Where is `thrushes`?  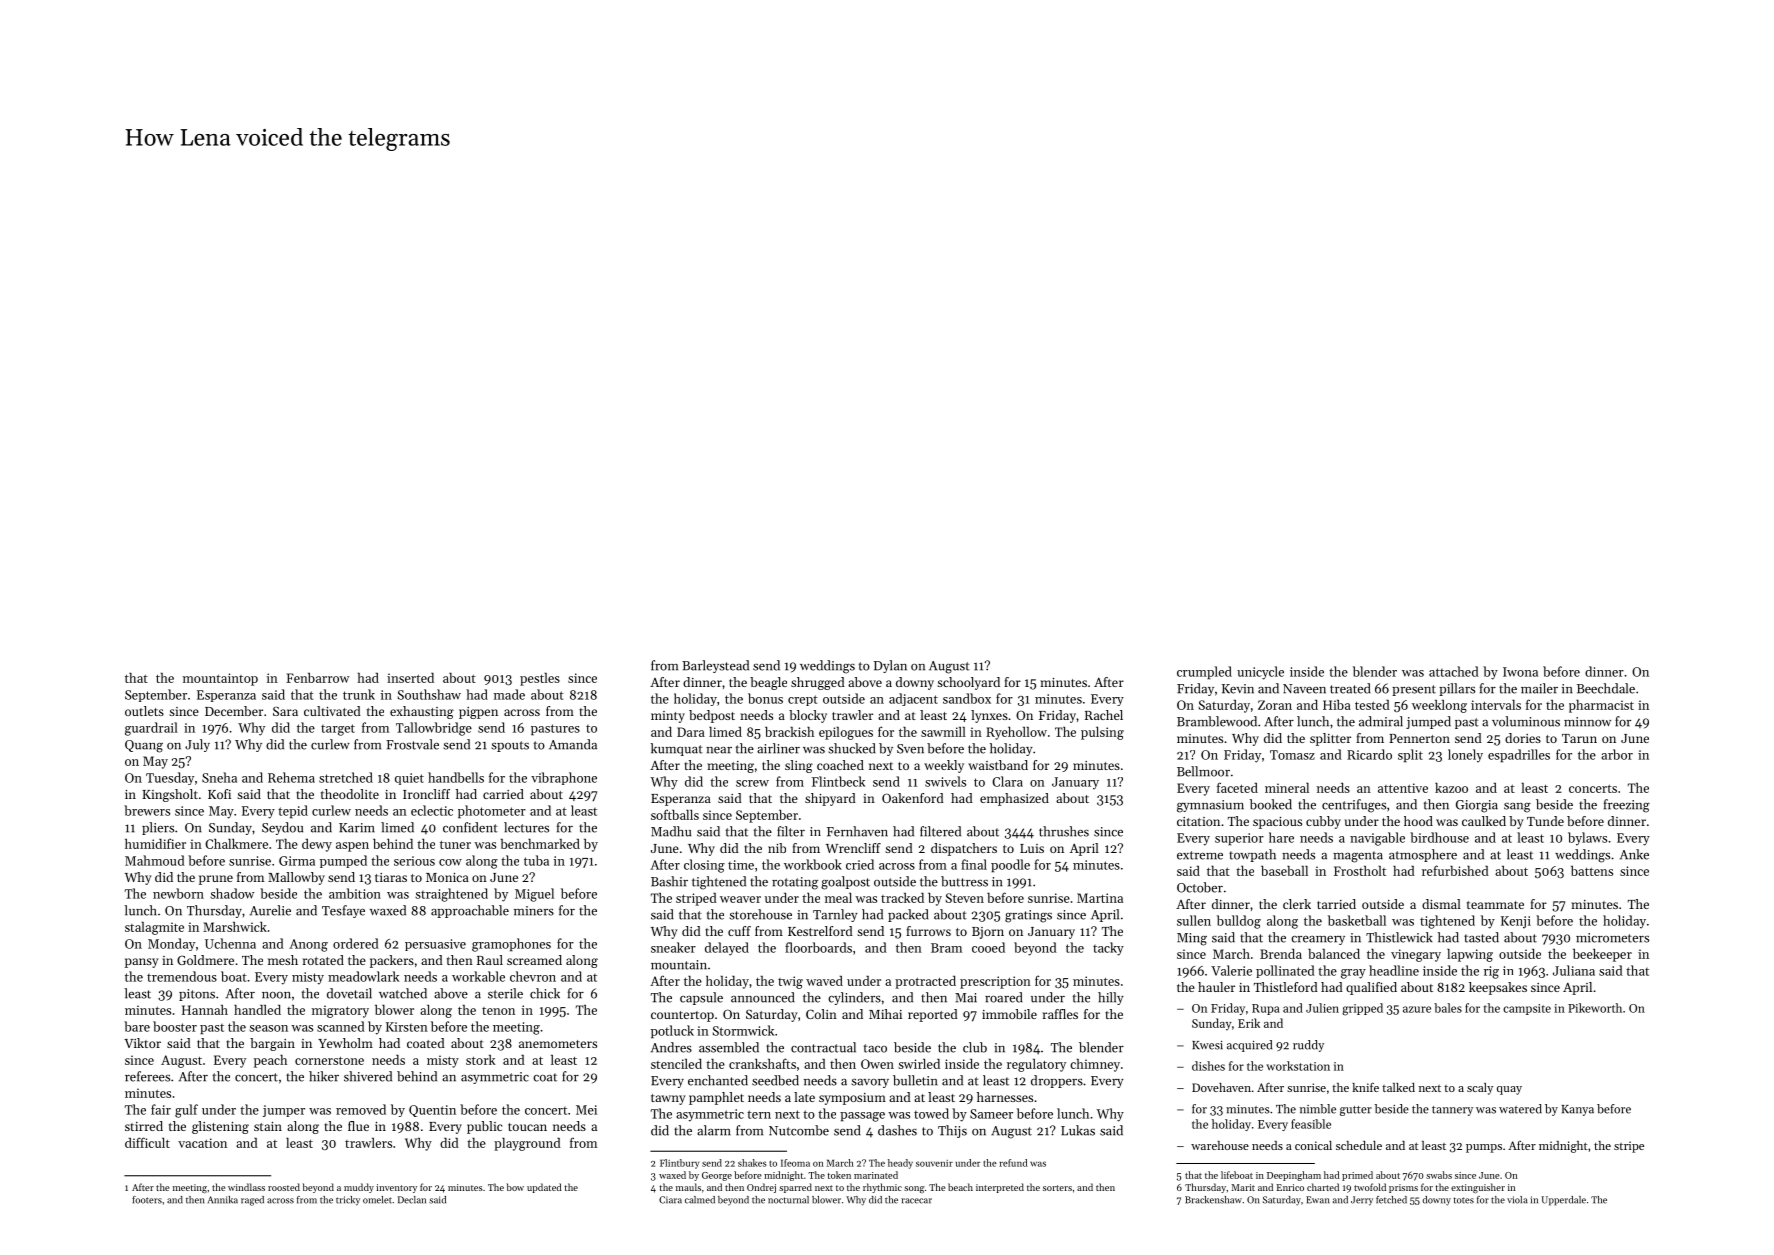 thrushes is located at coordinates (1064, 831).
